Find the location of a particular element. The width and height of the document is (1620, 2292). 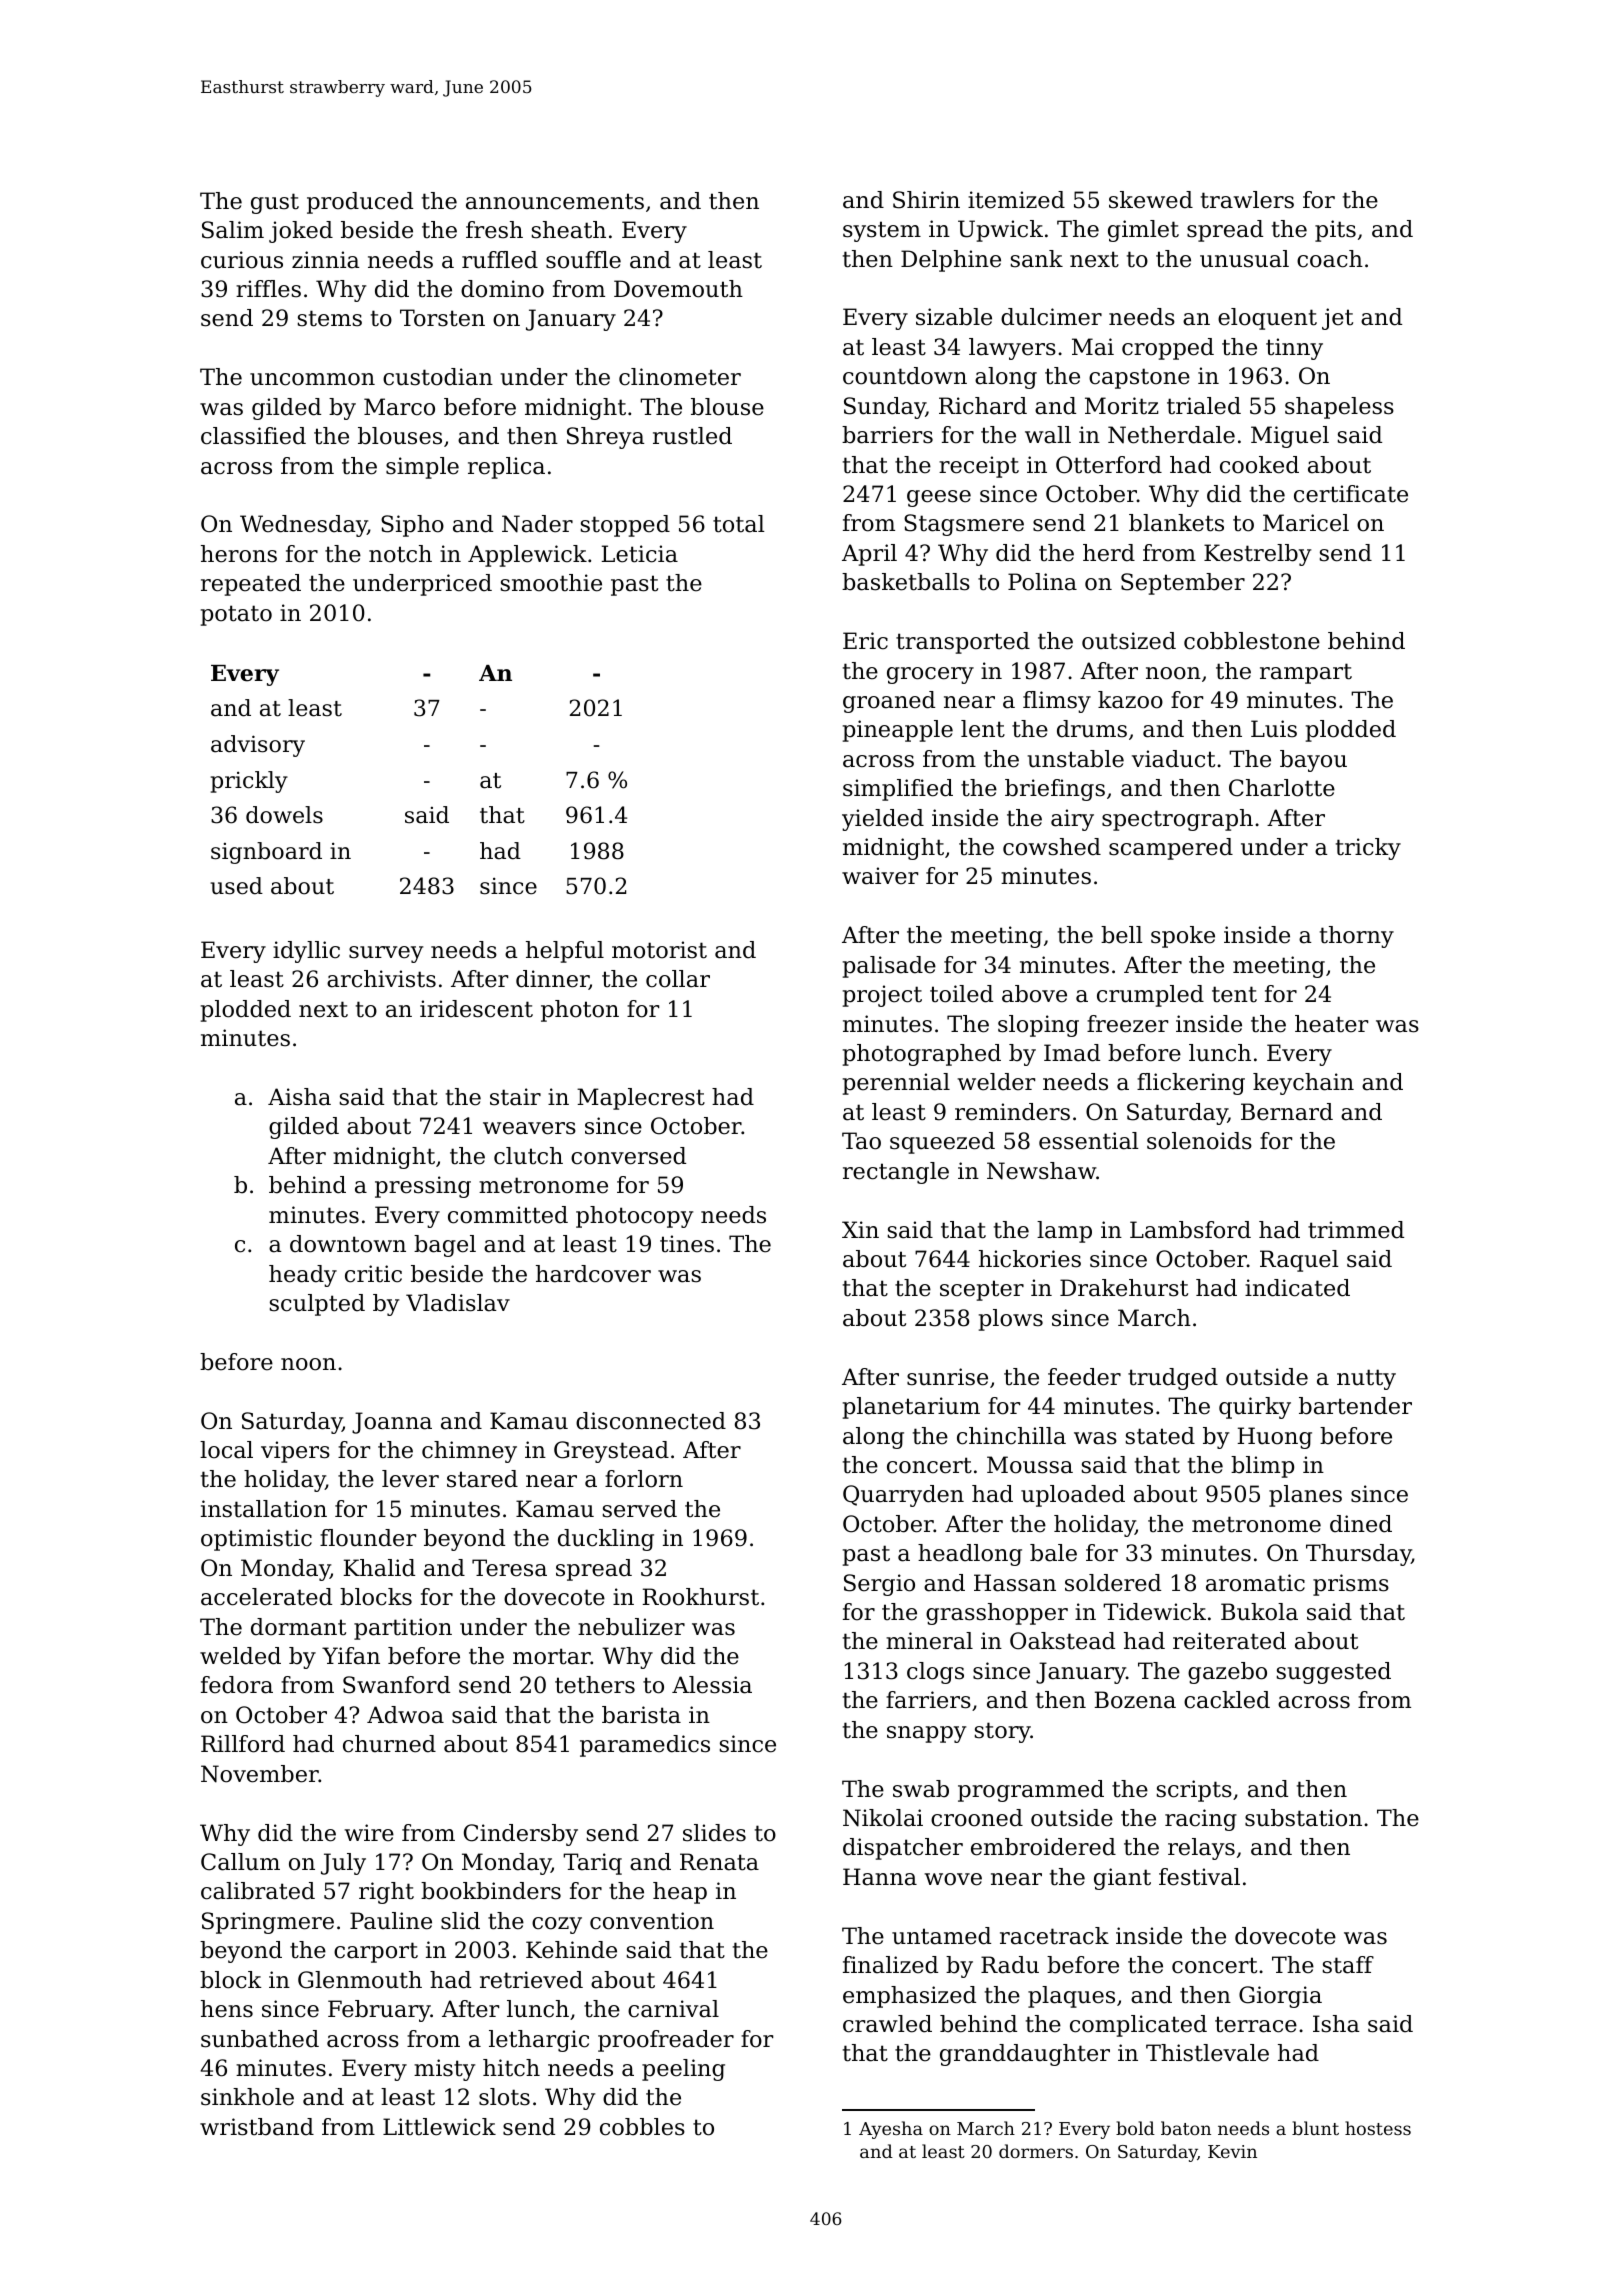

calibrated is located at coordinates (258, 1891).
